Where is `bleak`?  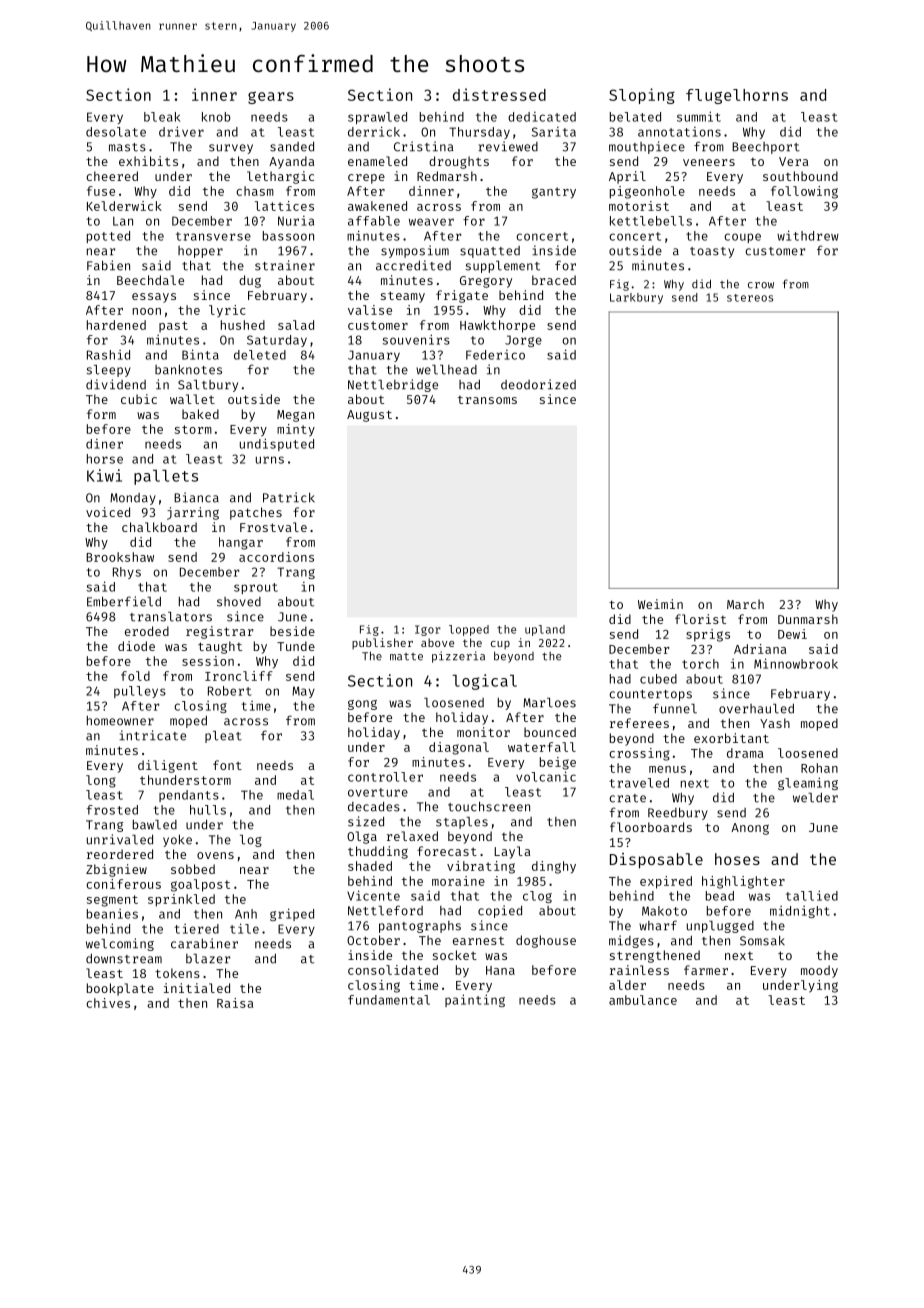
bleak is located at coordinates (162, 117).
